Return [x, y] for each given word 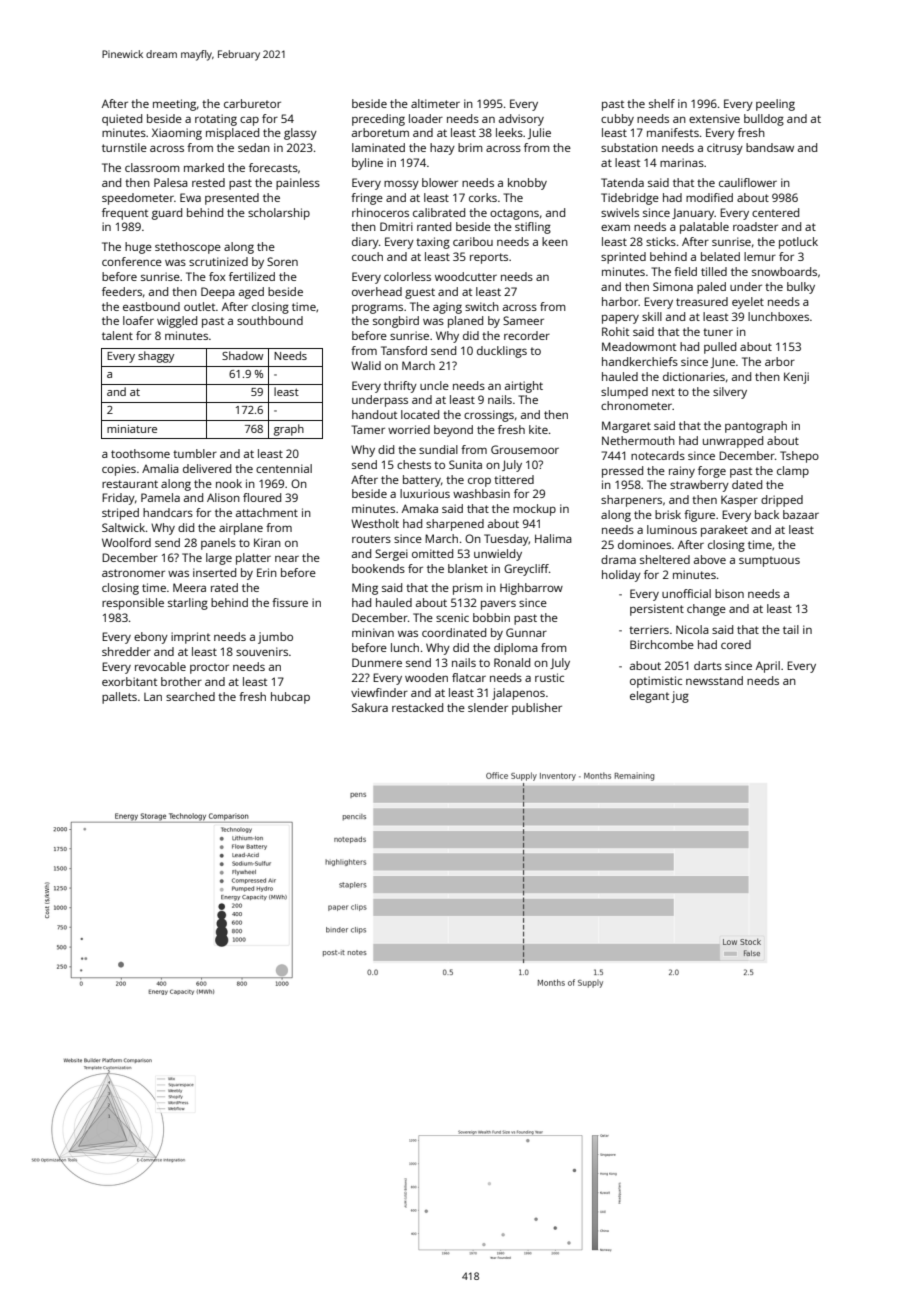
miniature [132, 429]
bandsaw [770, 147]
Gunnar [526, 632]
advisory [521, 120]
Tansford [404, 350]
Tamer [368, 429]
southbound [270, 320]
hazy [442, 149]
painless [298, 184]
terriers [649, 629]
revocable [160, 666]
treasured [702, 301]
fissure [290, 602]
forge [712, 472]
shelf [662, 103]
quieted [122, 120]
